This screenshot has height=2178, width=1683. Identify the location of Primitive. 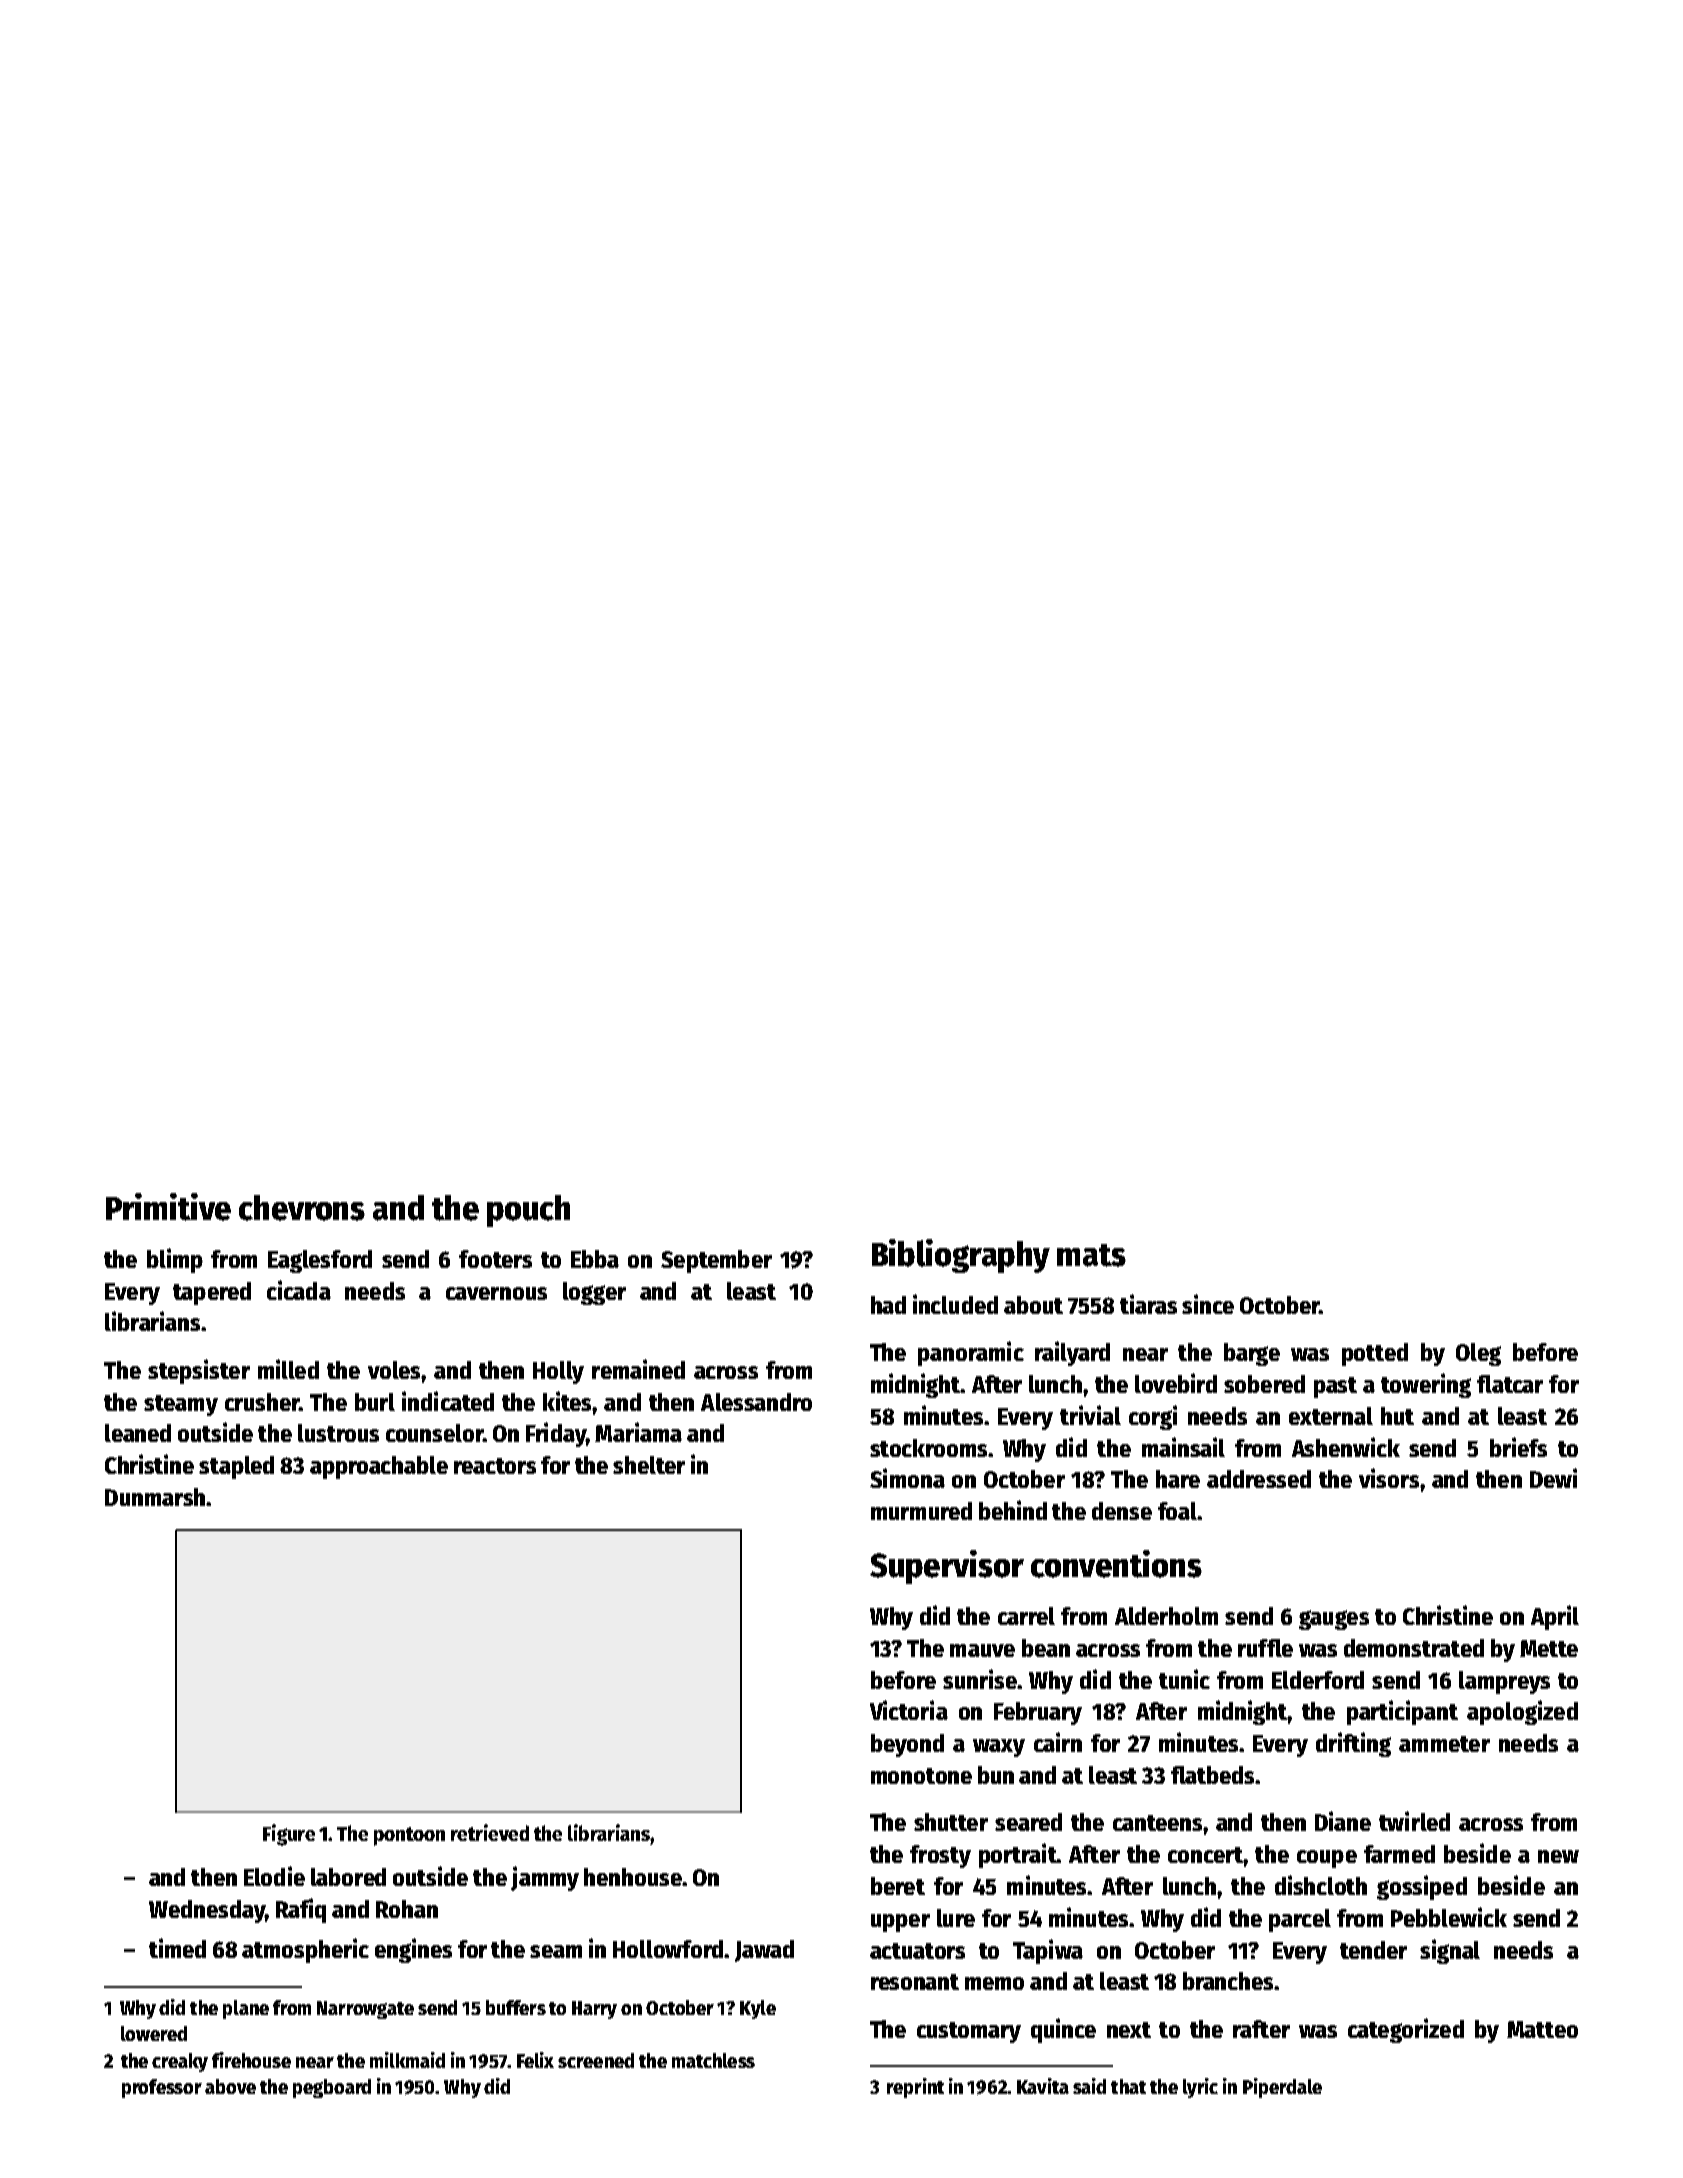
(168, 1207).
